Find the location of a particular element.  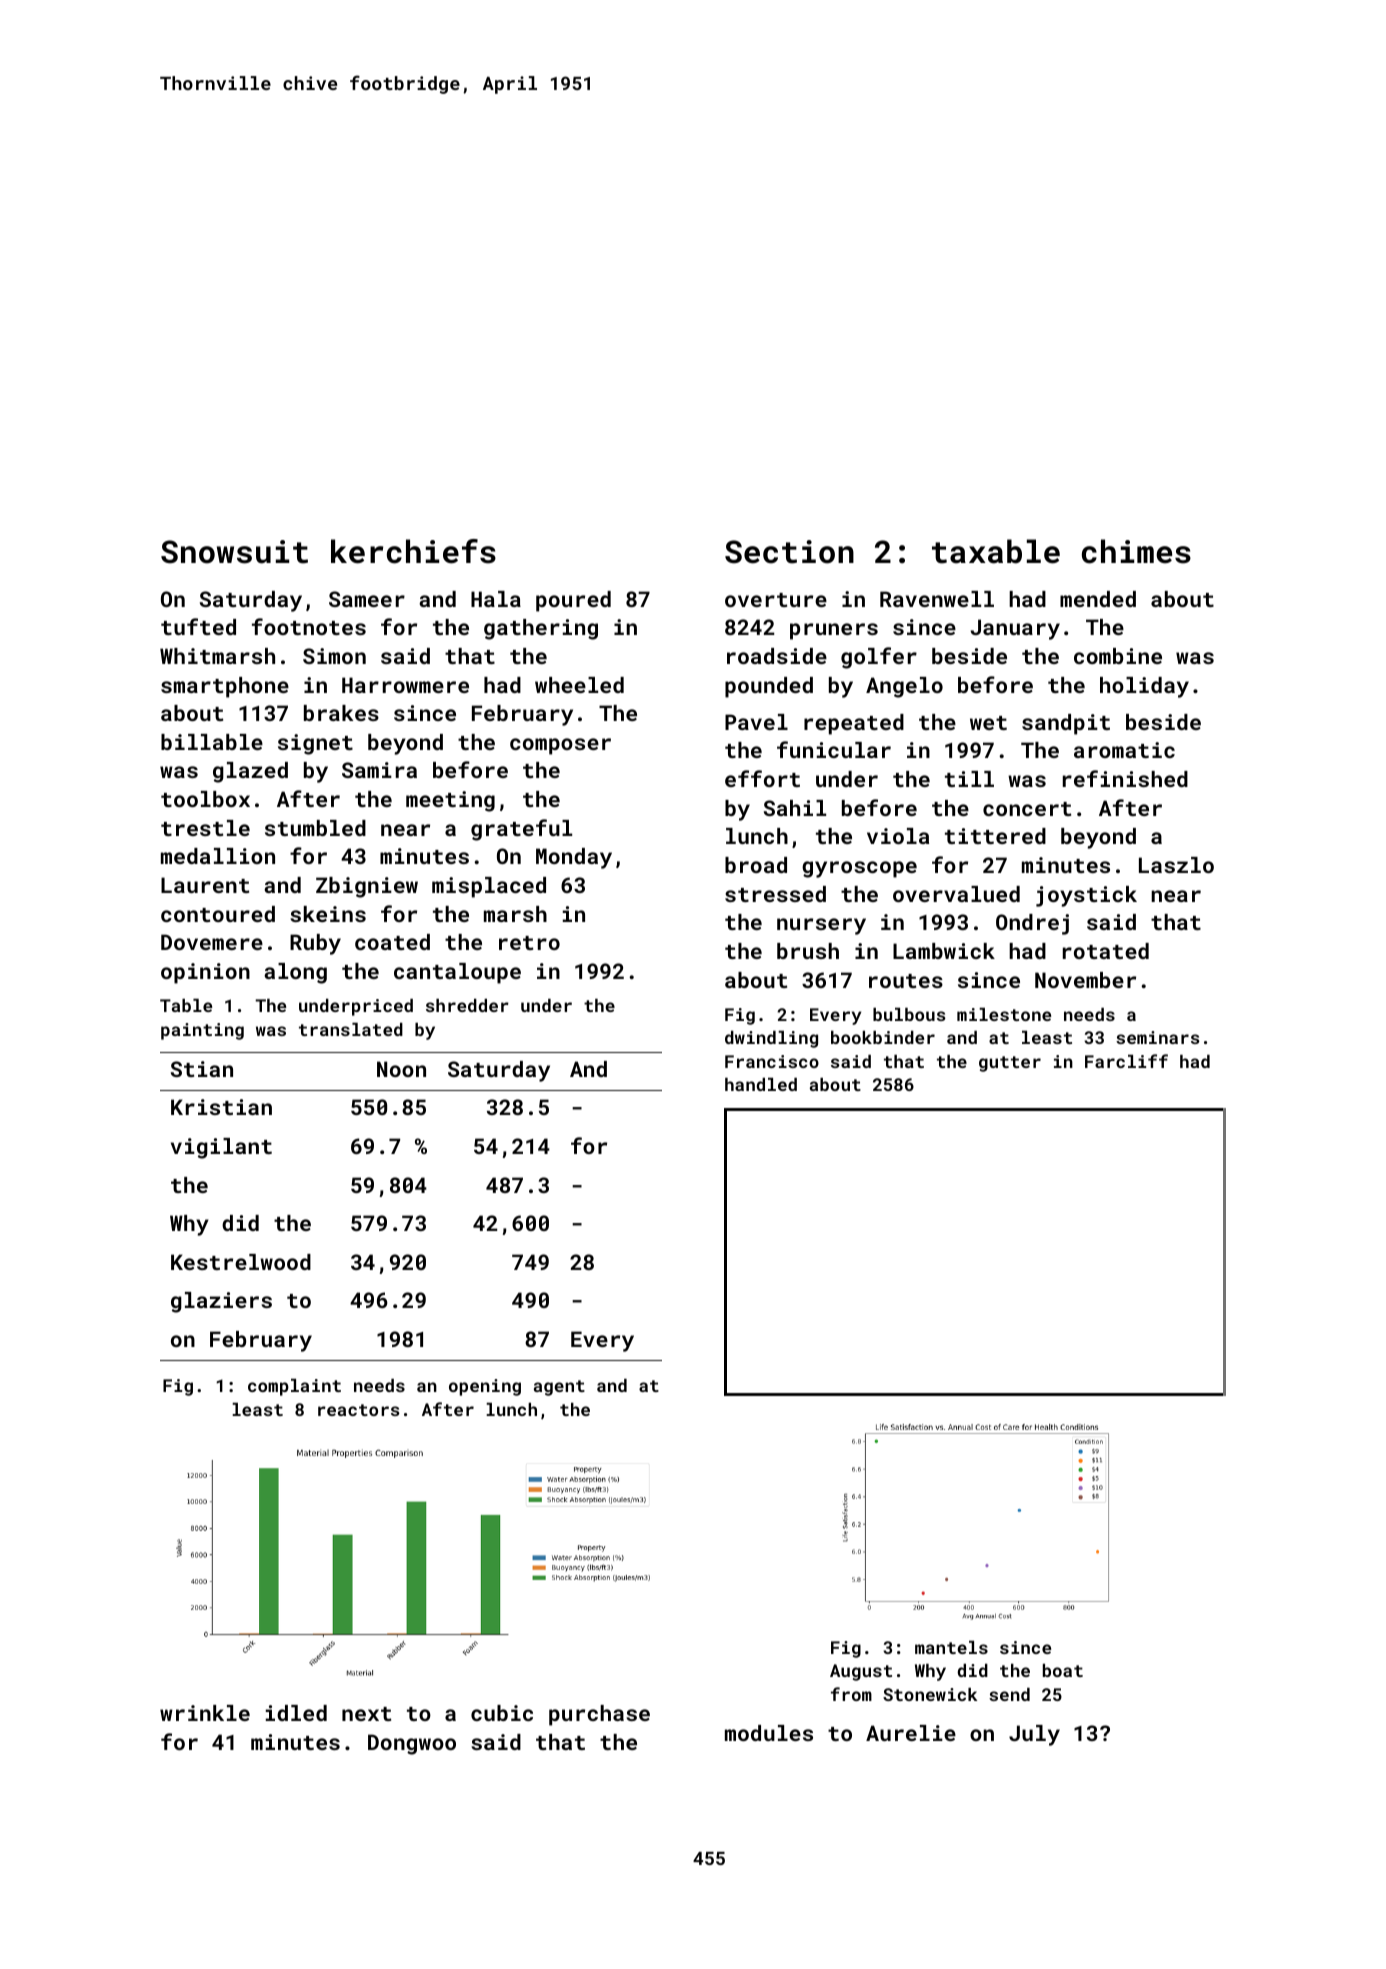

kerchiefs is located at coordinates (413, 551).
